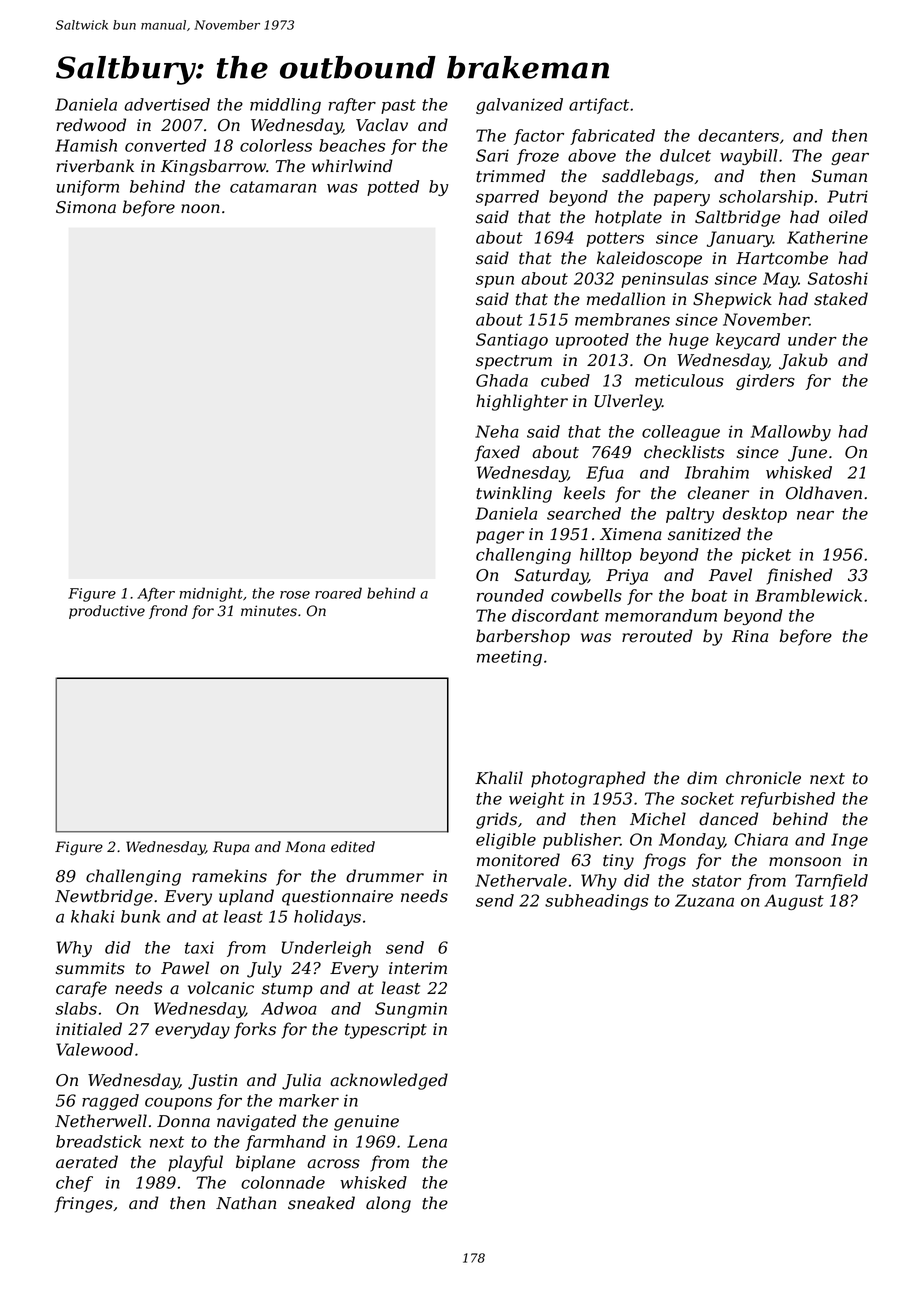 The image size is (924, 1314). I want to click on Lena, so click(427, 1141).
